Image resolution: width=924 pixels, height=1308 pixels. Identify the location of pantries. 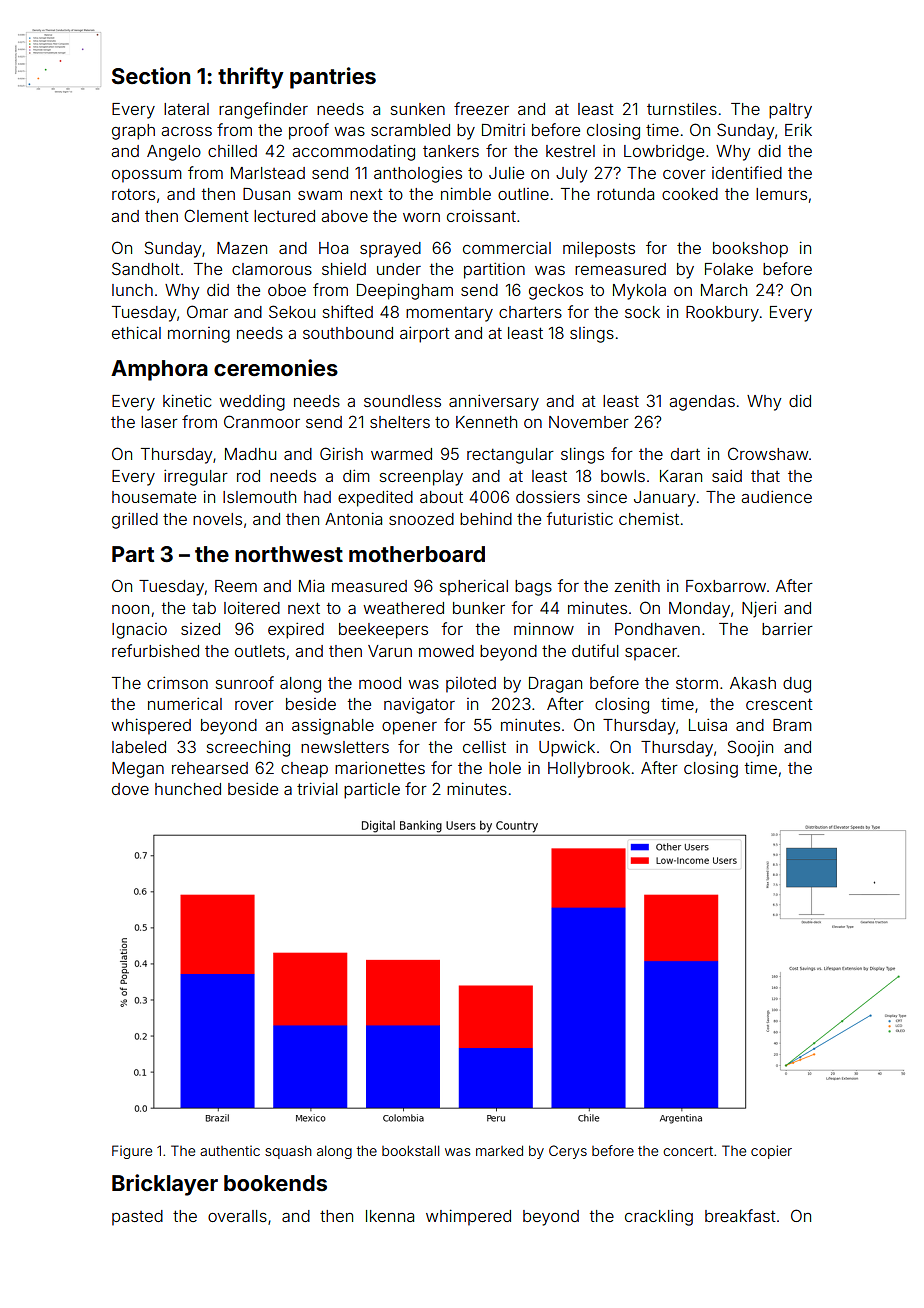
(333, 78).
